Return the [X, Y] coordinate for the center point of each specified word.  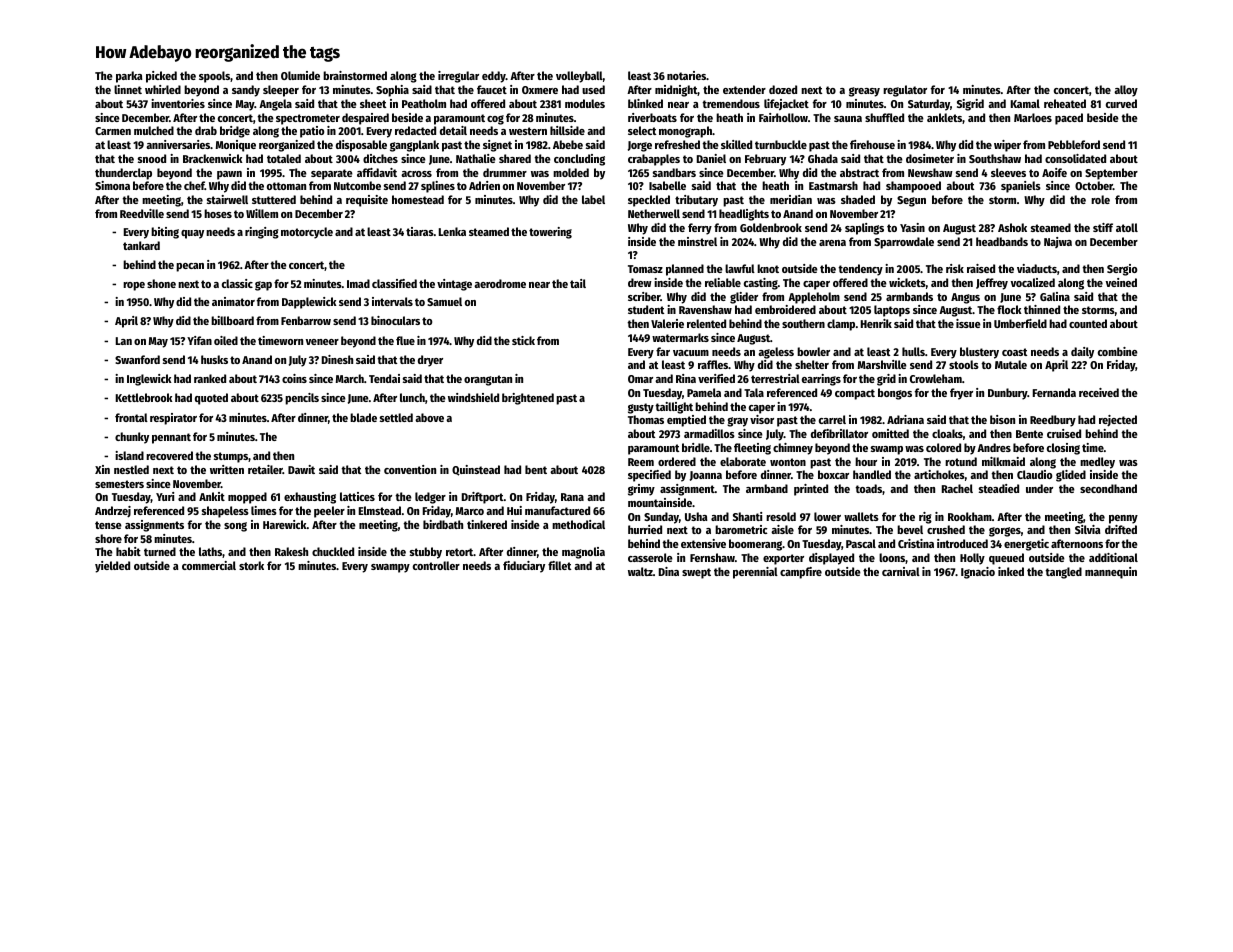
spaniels [1021, 187]
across [416, 174]
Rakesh [291, 551]
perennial [755, 573]
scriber [644, 296]
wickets [907, 282]
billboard [232, 320]
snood [152, 158]
